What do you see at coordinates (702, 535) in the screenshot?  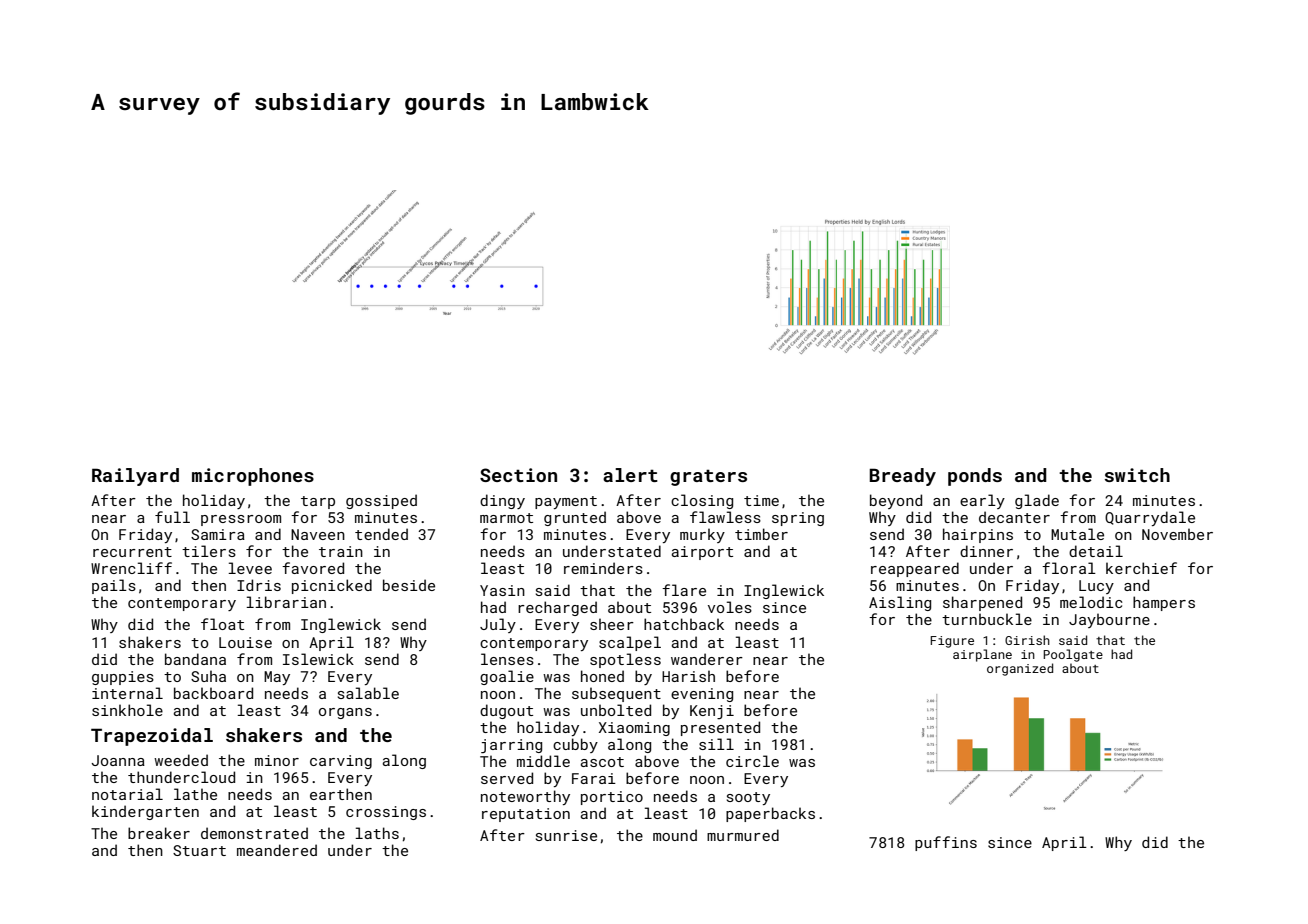 I see `murky` at bounding box center [702, 535].
